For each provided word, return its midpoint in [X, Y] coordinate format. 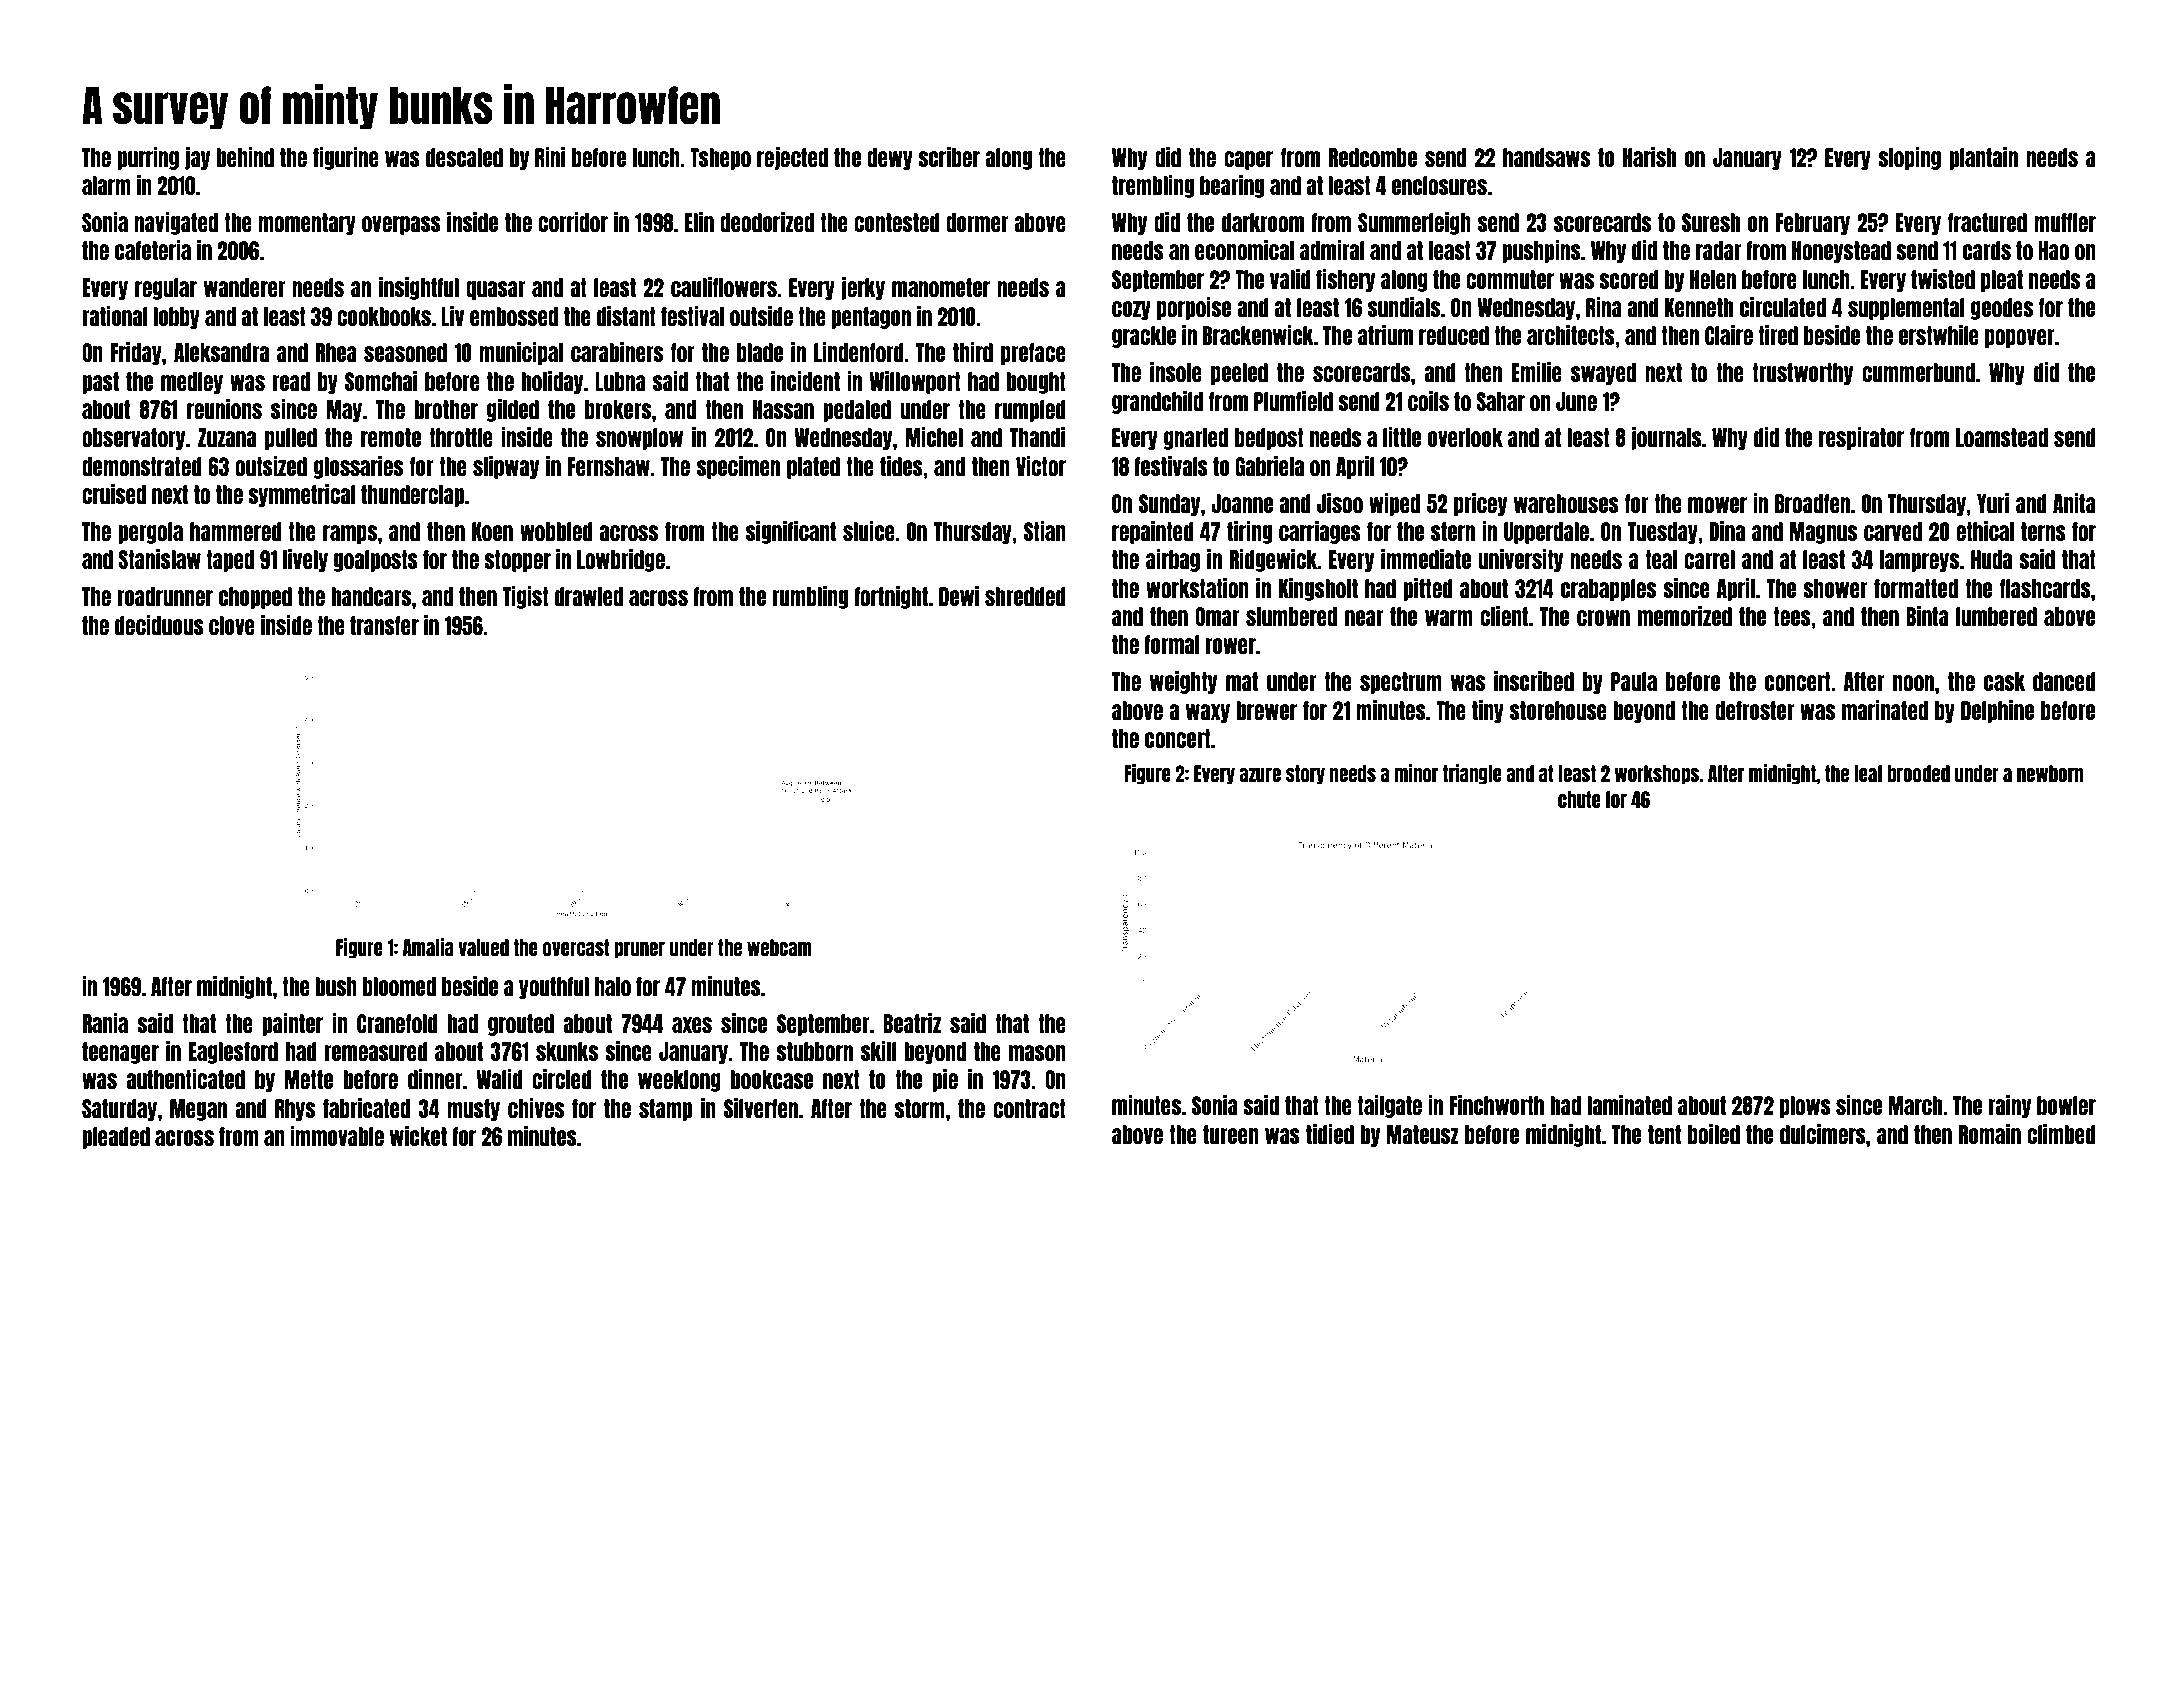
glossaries [358, 467]
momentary [307, 224]
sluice [869, 531]
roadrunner [165, 596]
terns [2043, 531]
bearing [1232, 186]
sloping [1909, 158]
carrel [1709, 559]
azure [1260, 775]
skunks [567, 1051]
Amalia [428, 947]
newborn [2050, 773]
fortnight [891, 597]
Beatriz [912, 1023]
